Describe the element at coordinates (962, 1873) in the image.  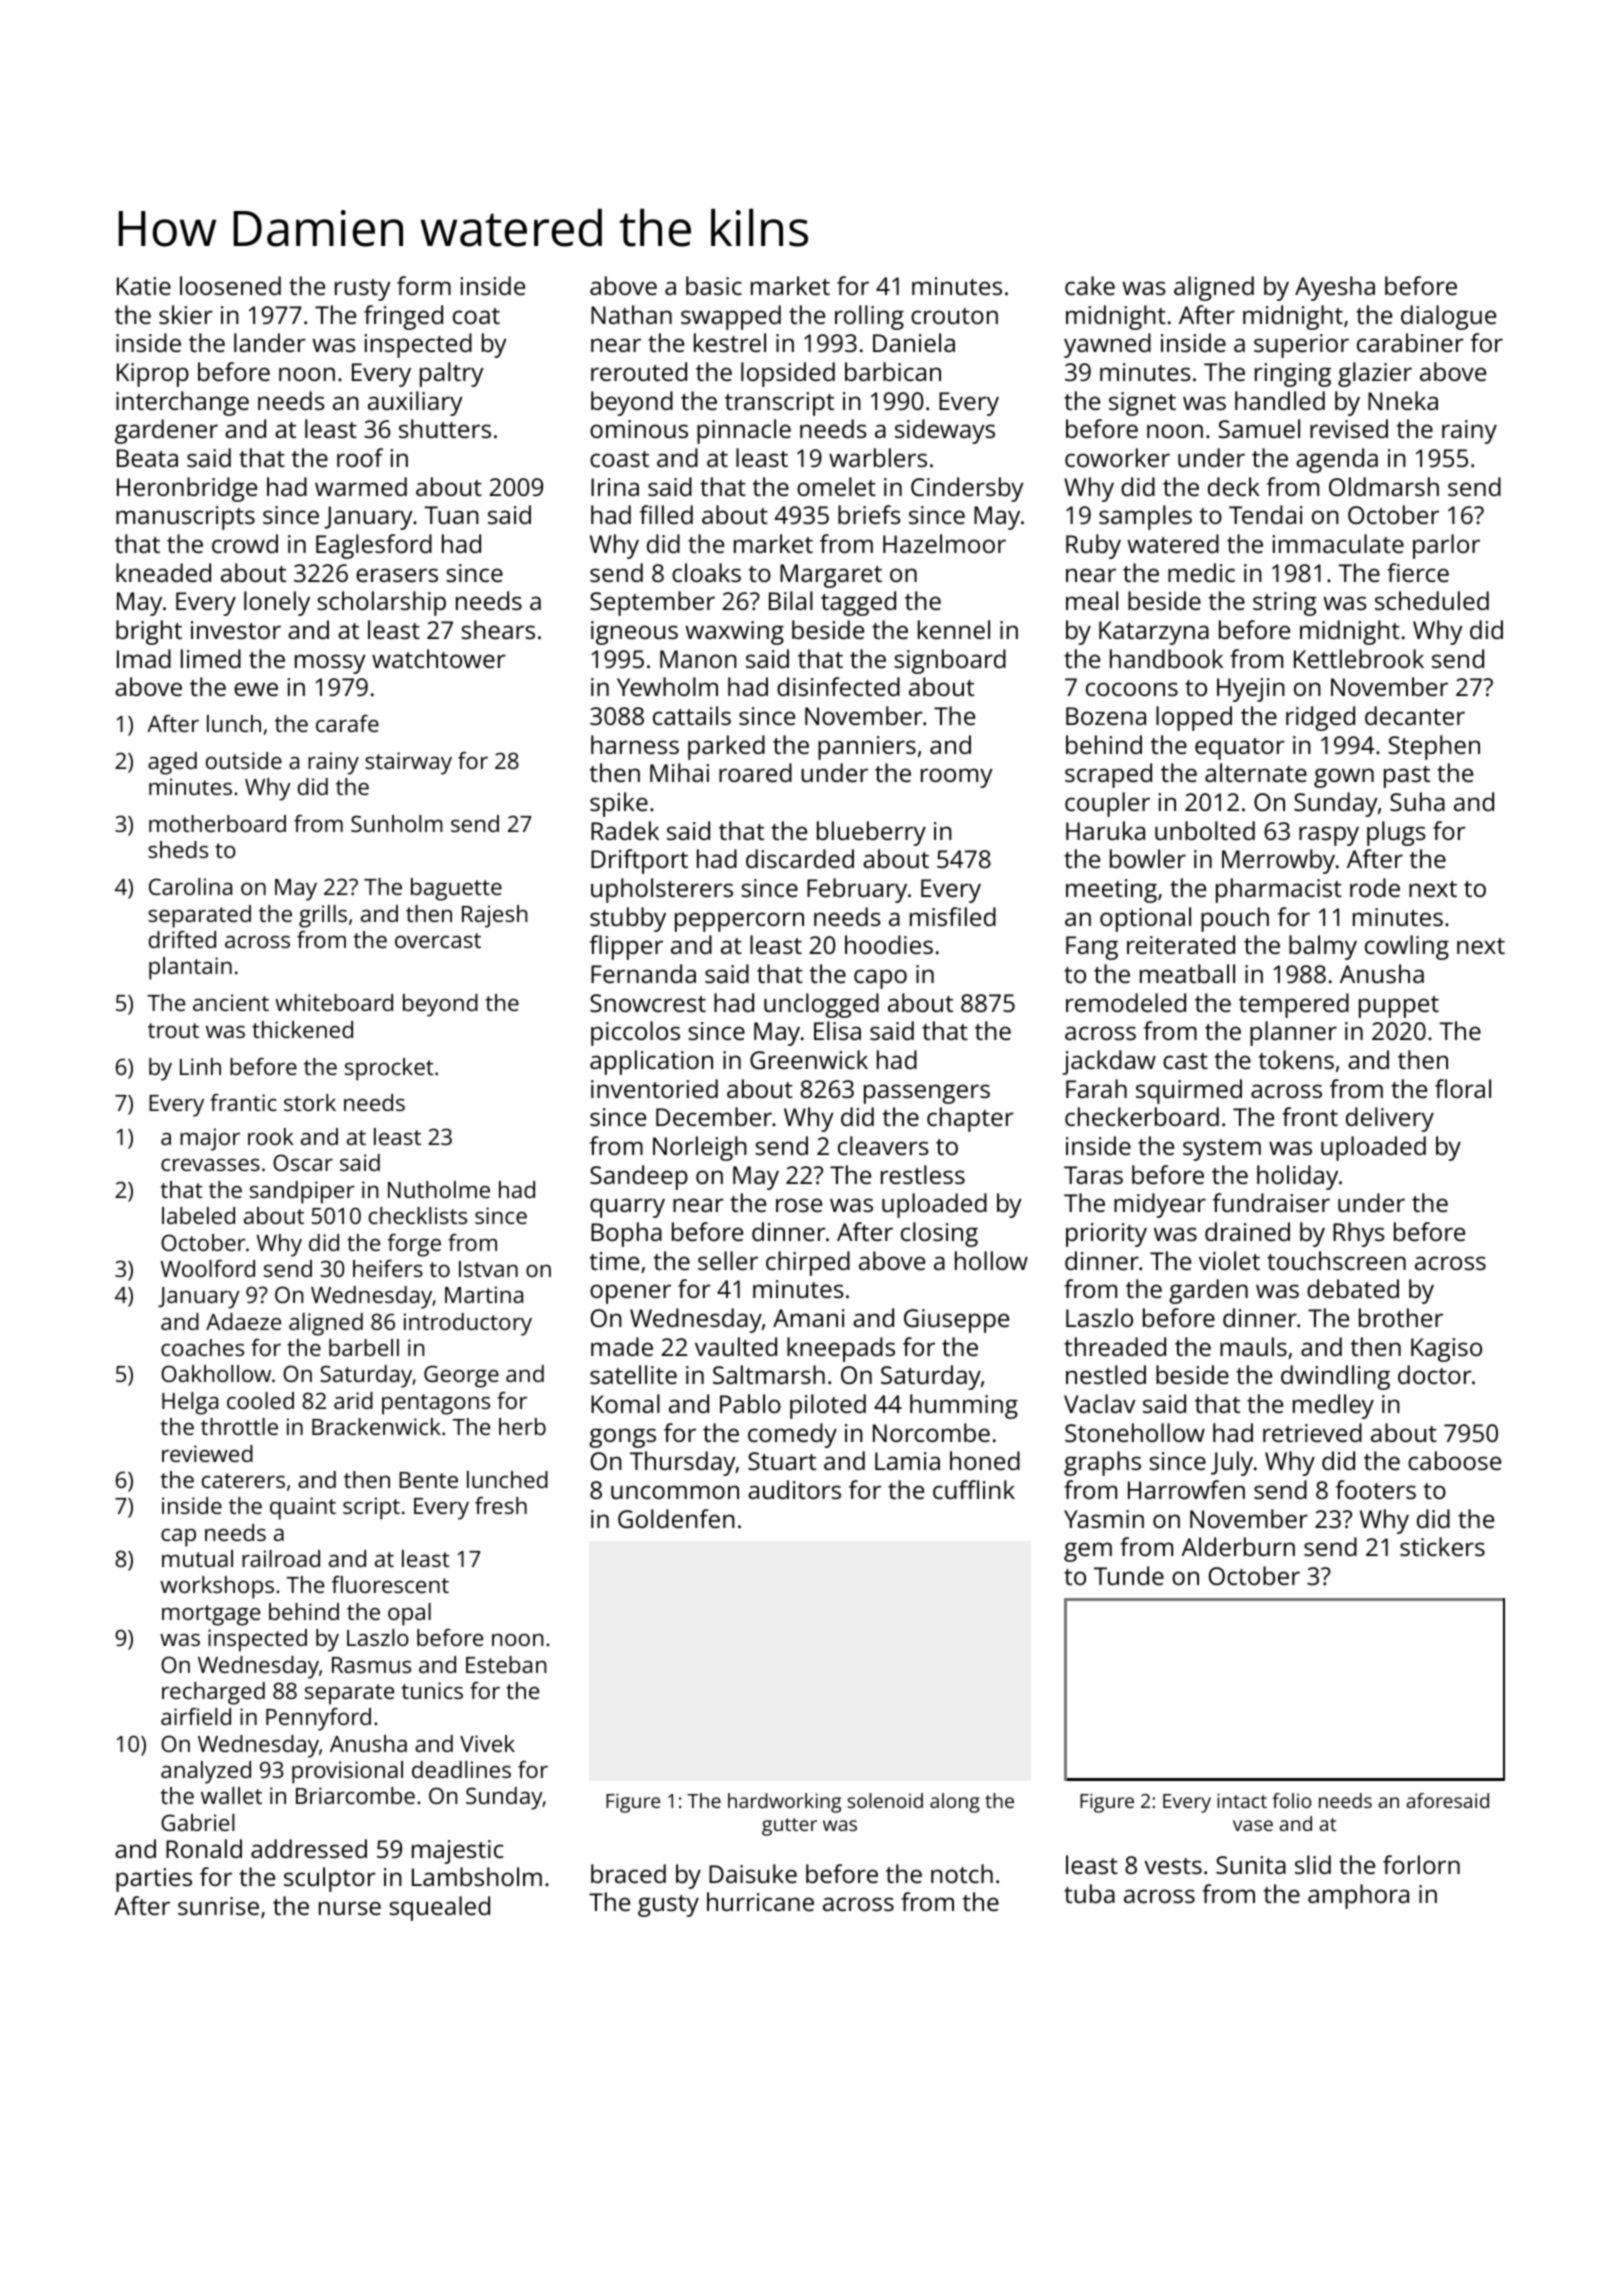
I see `notch` at that location.
